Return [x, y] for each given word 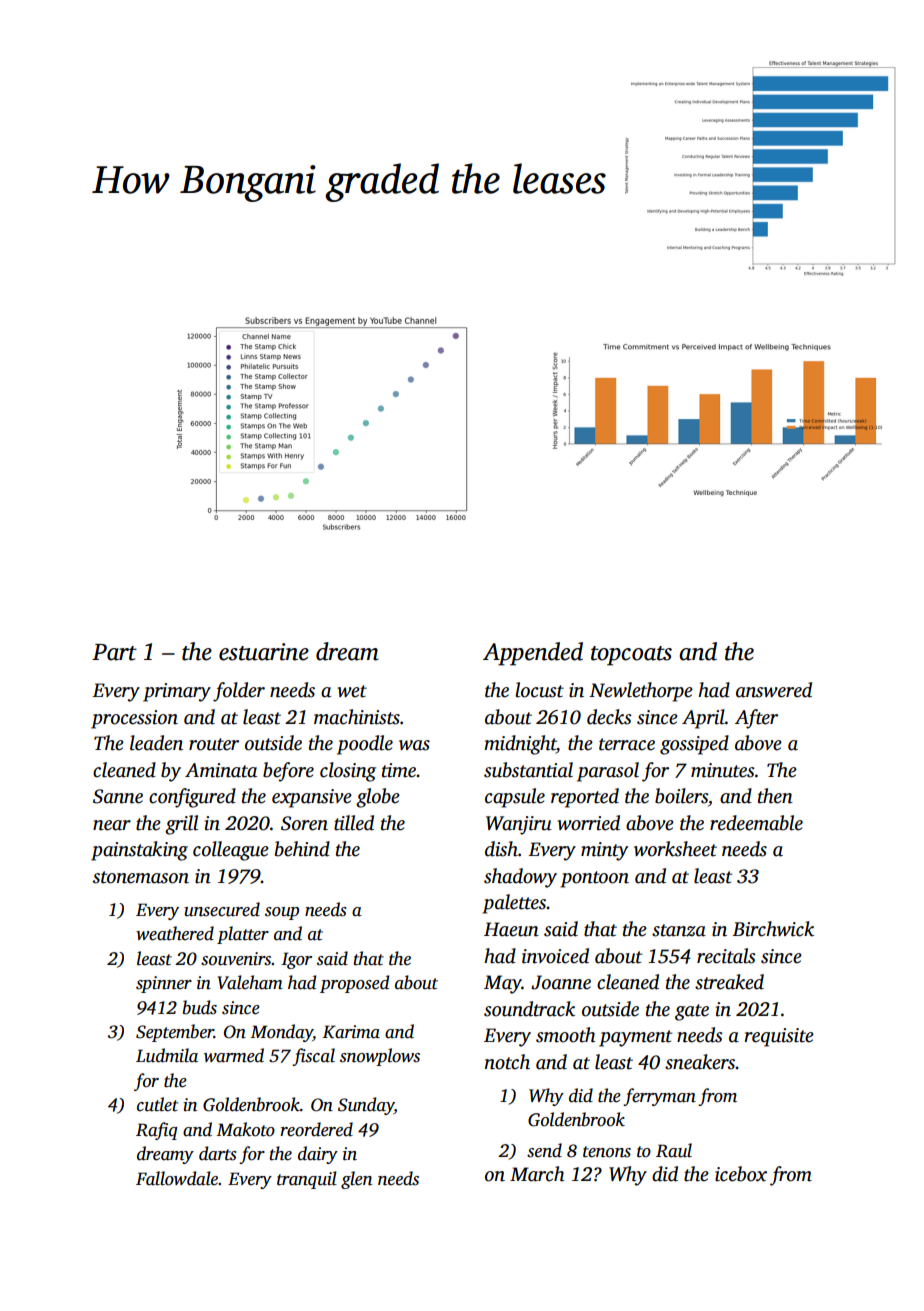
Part [114, 652]
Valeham [250, 982]
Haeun [511, 929]
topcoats [631, 656]
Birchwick [773, 929]
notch [507, 1062]
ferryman [659, 1097]
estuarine [264, 652]
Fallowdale [177, 1178]
